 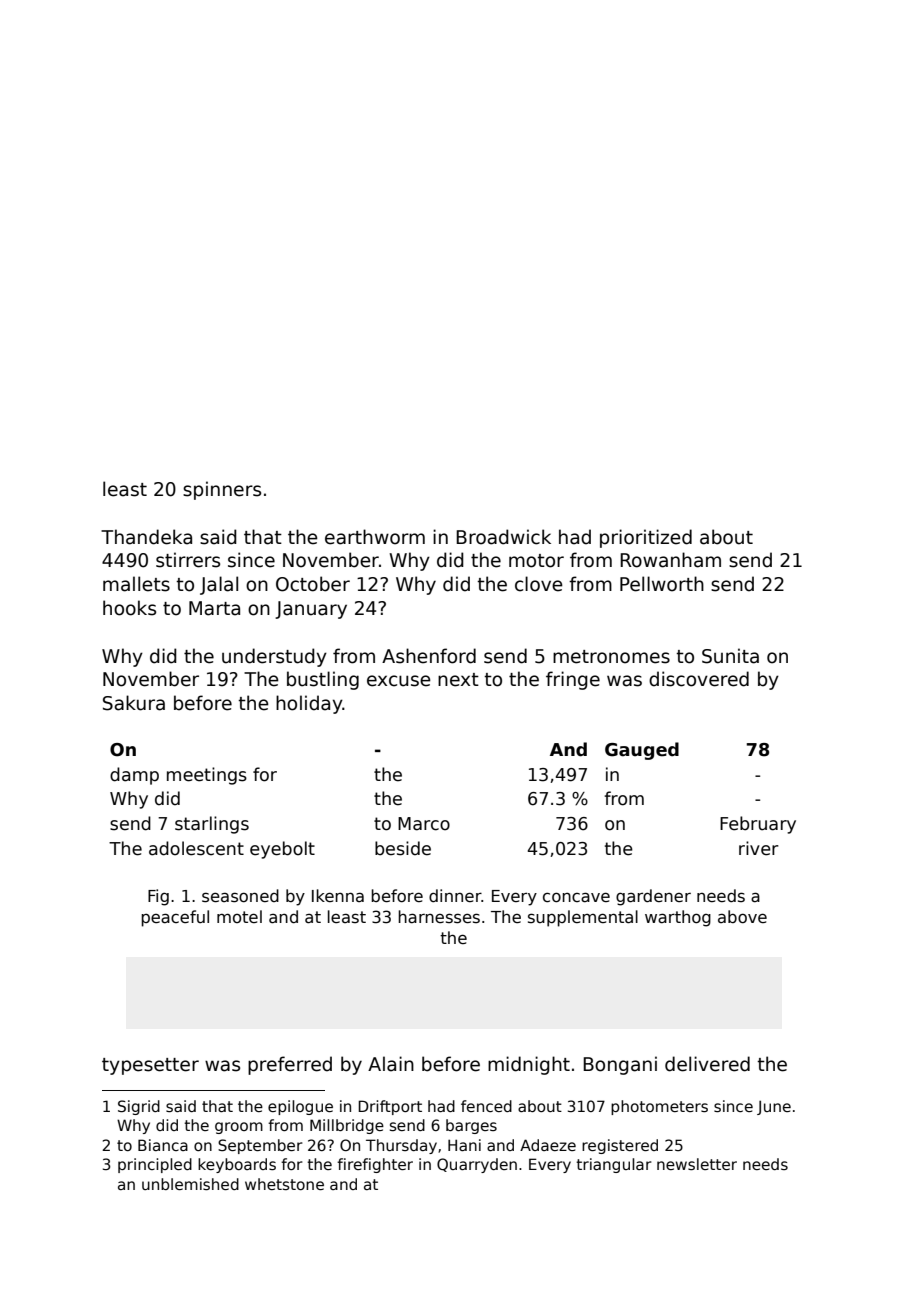 I want to click on Broadwick, so click(x=503, y=537).
